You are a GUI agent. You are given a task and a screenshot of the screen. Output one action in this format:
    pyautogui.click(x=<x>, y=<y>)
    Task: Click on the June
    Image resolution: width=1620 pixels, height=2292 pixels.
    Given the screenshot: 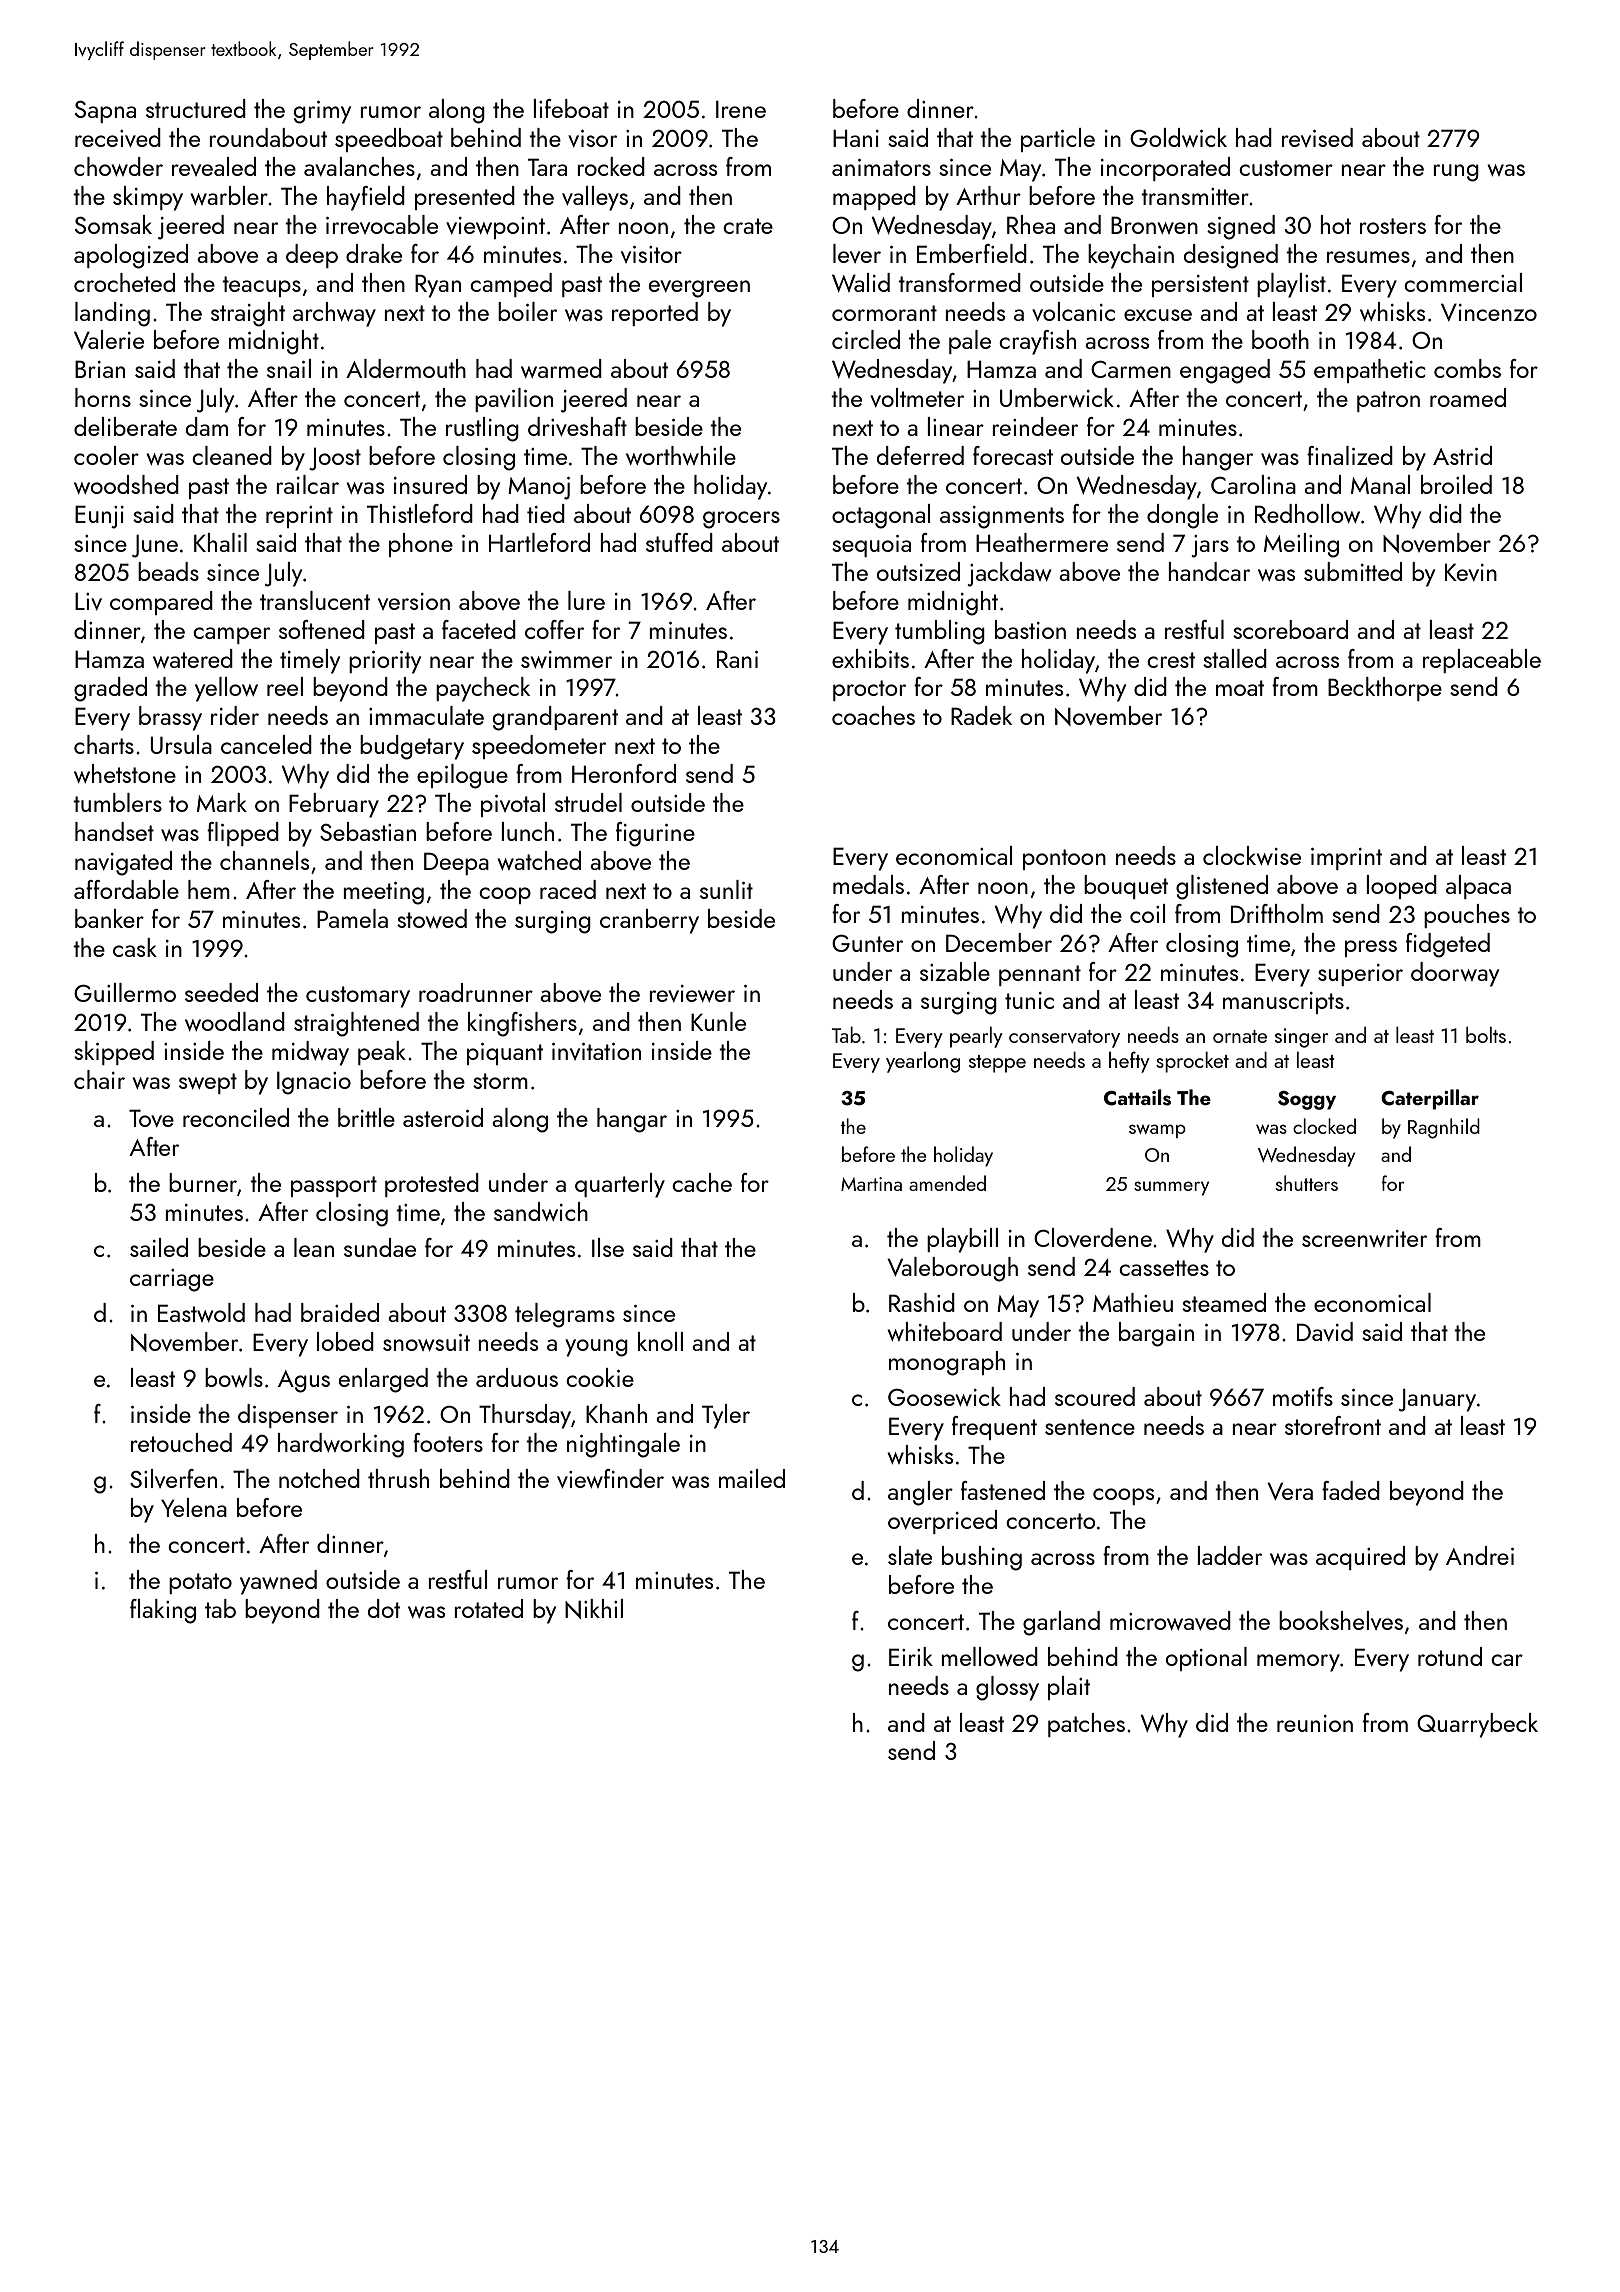 What is the action you would take?
    pyautogui.click(x=155, y=546)
